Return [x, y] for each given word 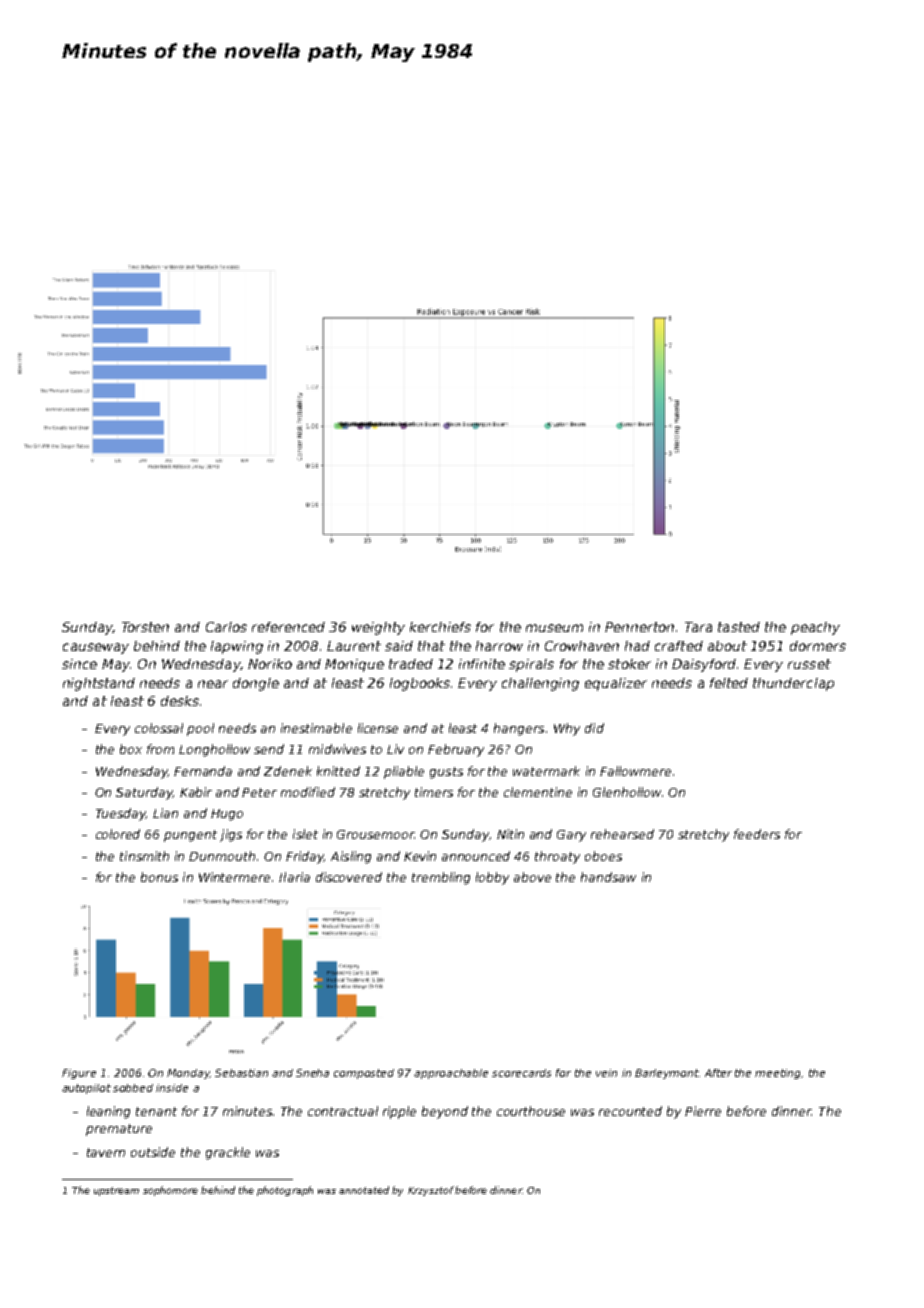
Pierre [703, 1111]
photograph [285, 1191]
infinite [482, 664]
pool [200, 729]
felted [729, 683]
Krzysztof [431, 1191]
